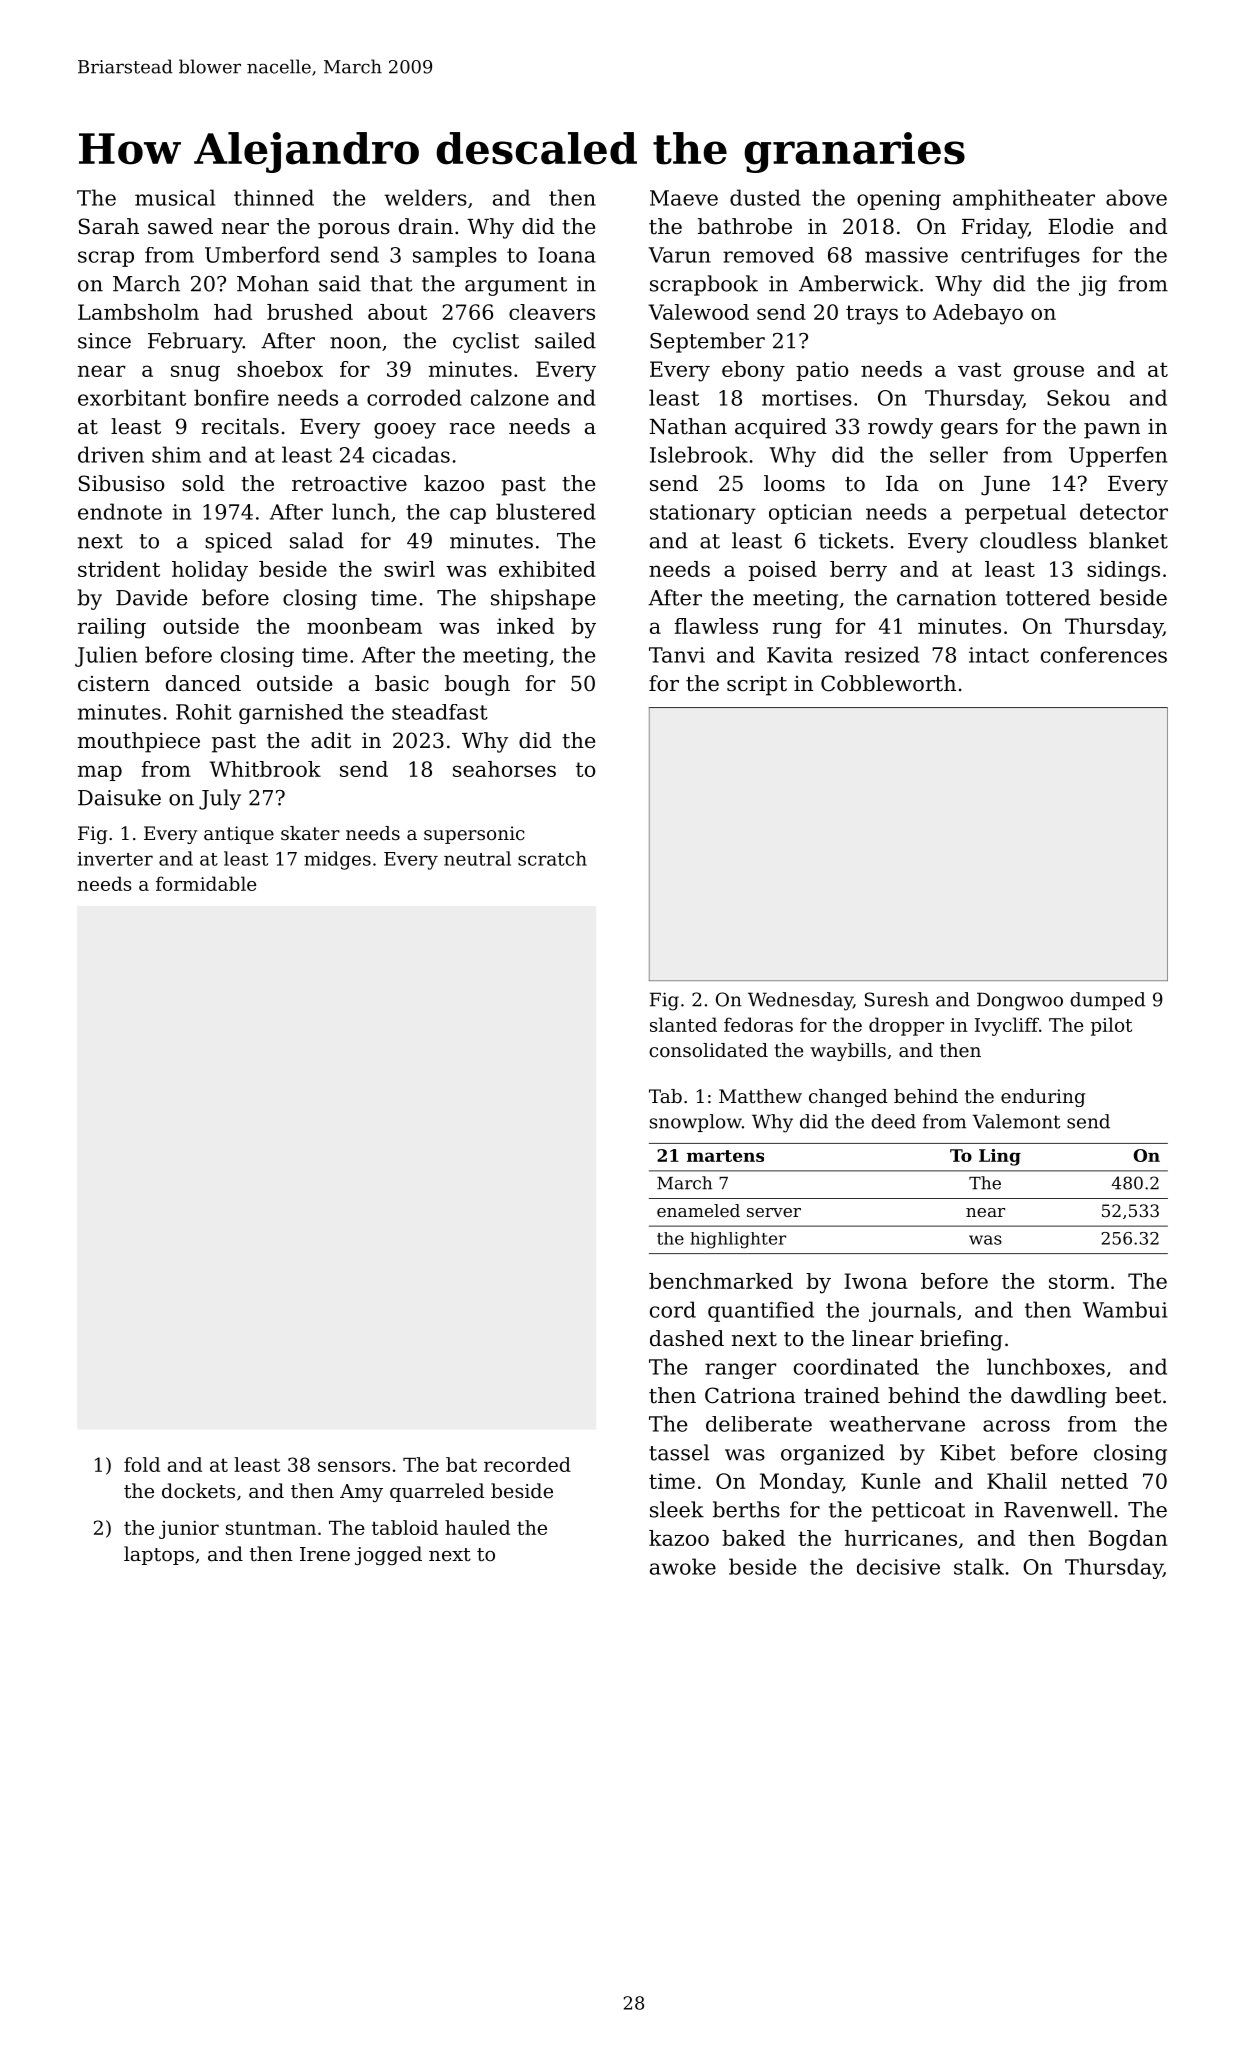 The image size is (1245, 2050). What do you see at coordinates (800, 1001) in the page?
I see `Wednesday` at bounding box center [800, 1001].
